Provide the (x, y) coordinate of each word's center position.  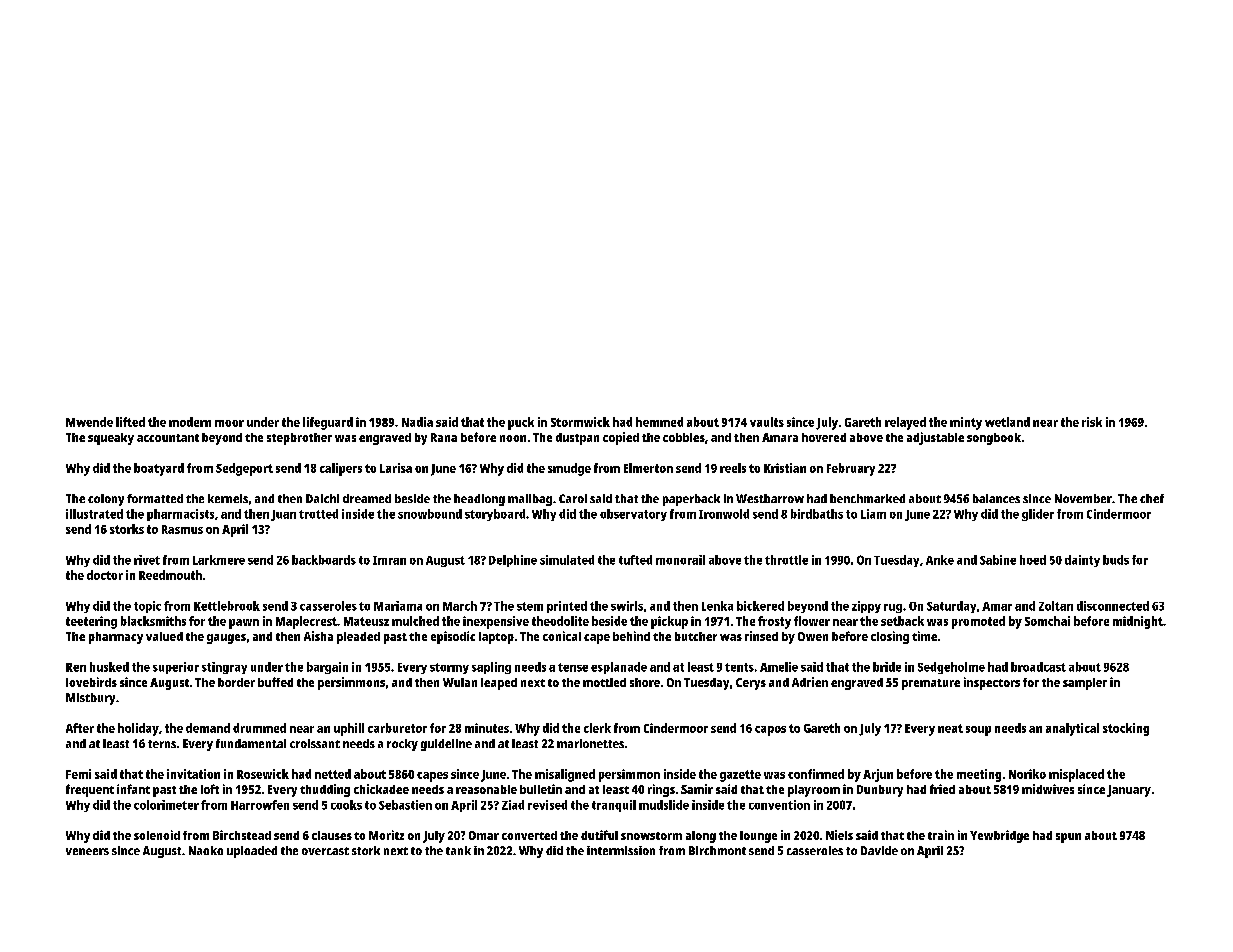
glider (1038, 515)
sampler (1085, 684)
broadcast (1038, 667)
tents (739, 667)
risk (1092, 422)
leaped (499, 684)
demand (208, 728)
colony (106, 500)
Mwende (89, 422)
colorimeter (166, 805)
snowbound (430, 514)
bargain (327, 668)
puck (521, 423)
